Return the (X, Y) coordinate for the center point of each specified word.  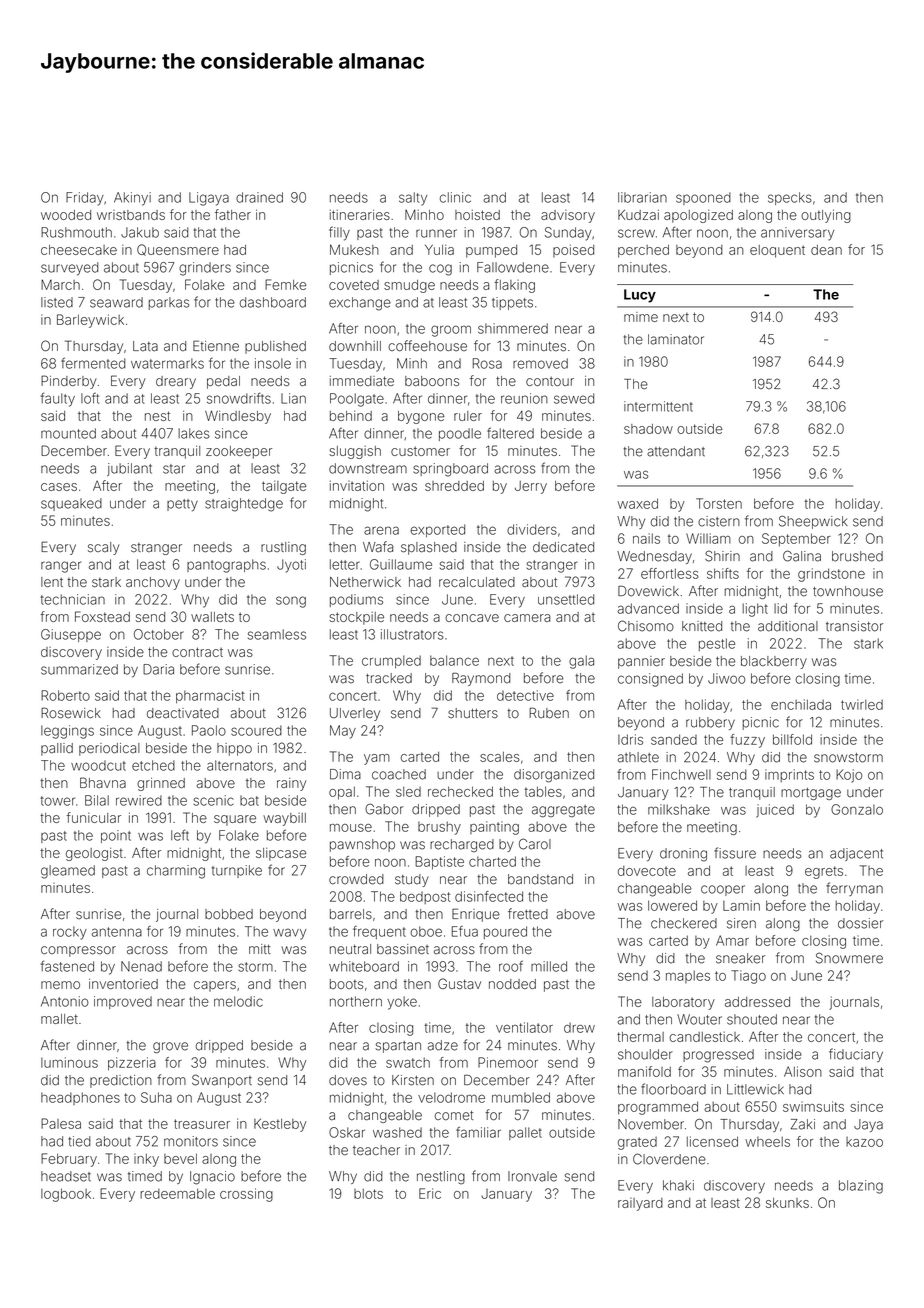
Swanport (222, 1081)
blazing (861, 1187)
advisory (568, 216)
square (235, 820)
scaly (103, 548)
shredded (454, 486)
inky (146, 1160)
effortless (670, 573)
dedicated (563, 547)
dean (826, 250)
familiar (478, 1132)
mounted (68, 433)
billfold (792, 739)
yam (377, 759)
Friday (85, 199)
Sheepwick (813, 522)
